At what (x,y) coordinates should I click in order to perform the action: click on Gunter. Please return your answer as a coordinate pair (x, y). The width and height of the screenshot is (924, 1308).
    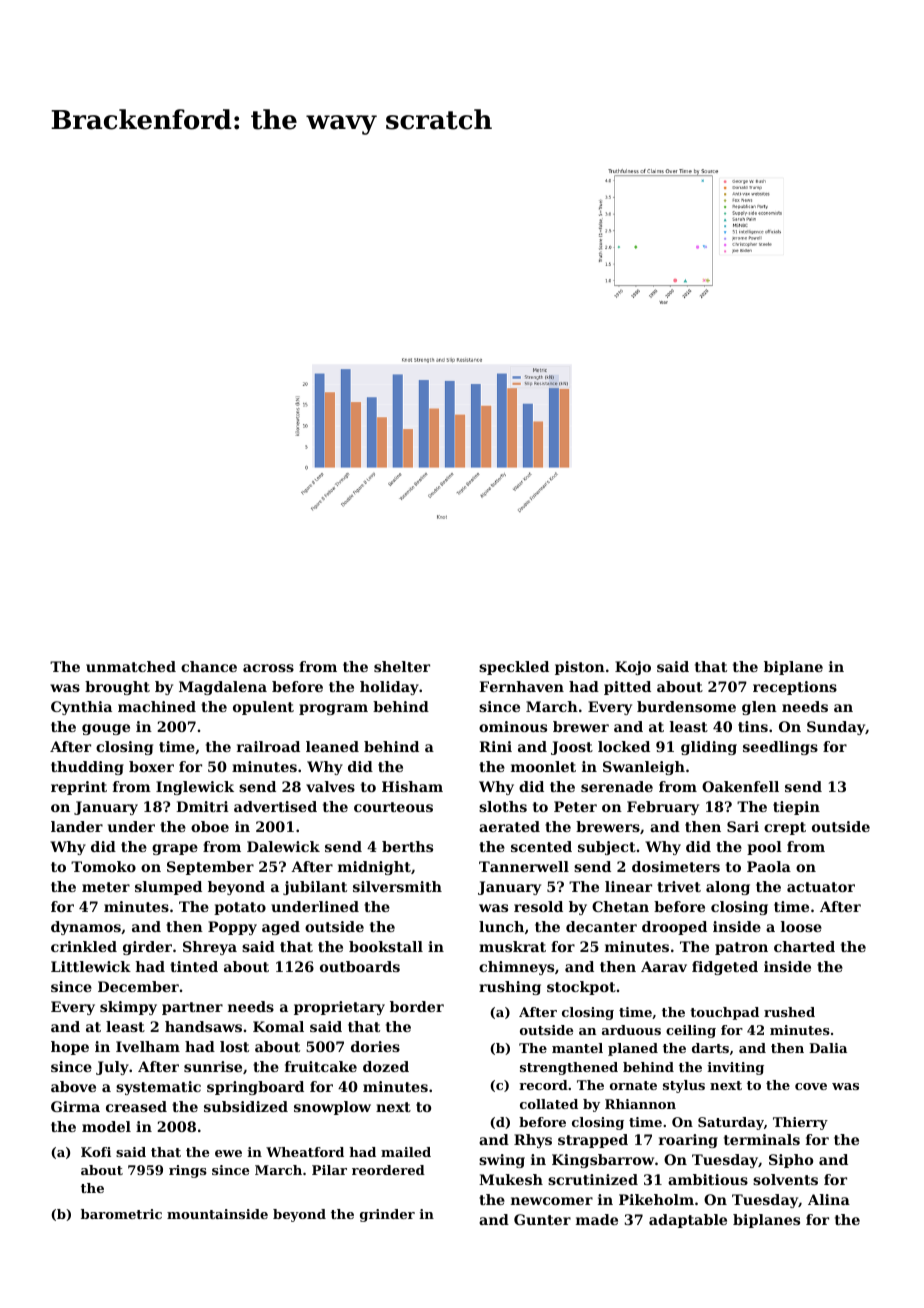
    Looking at the image, I should click on (542, 1219).
